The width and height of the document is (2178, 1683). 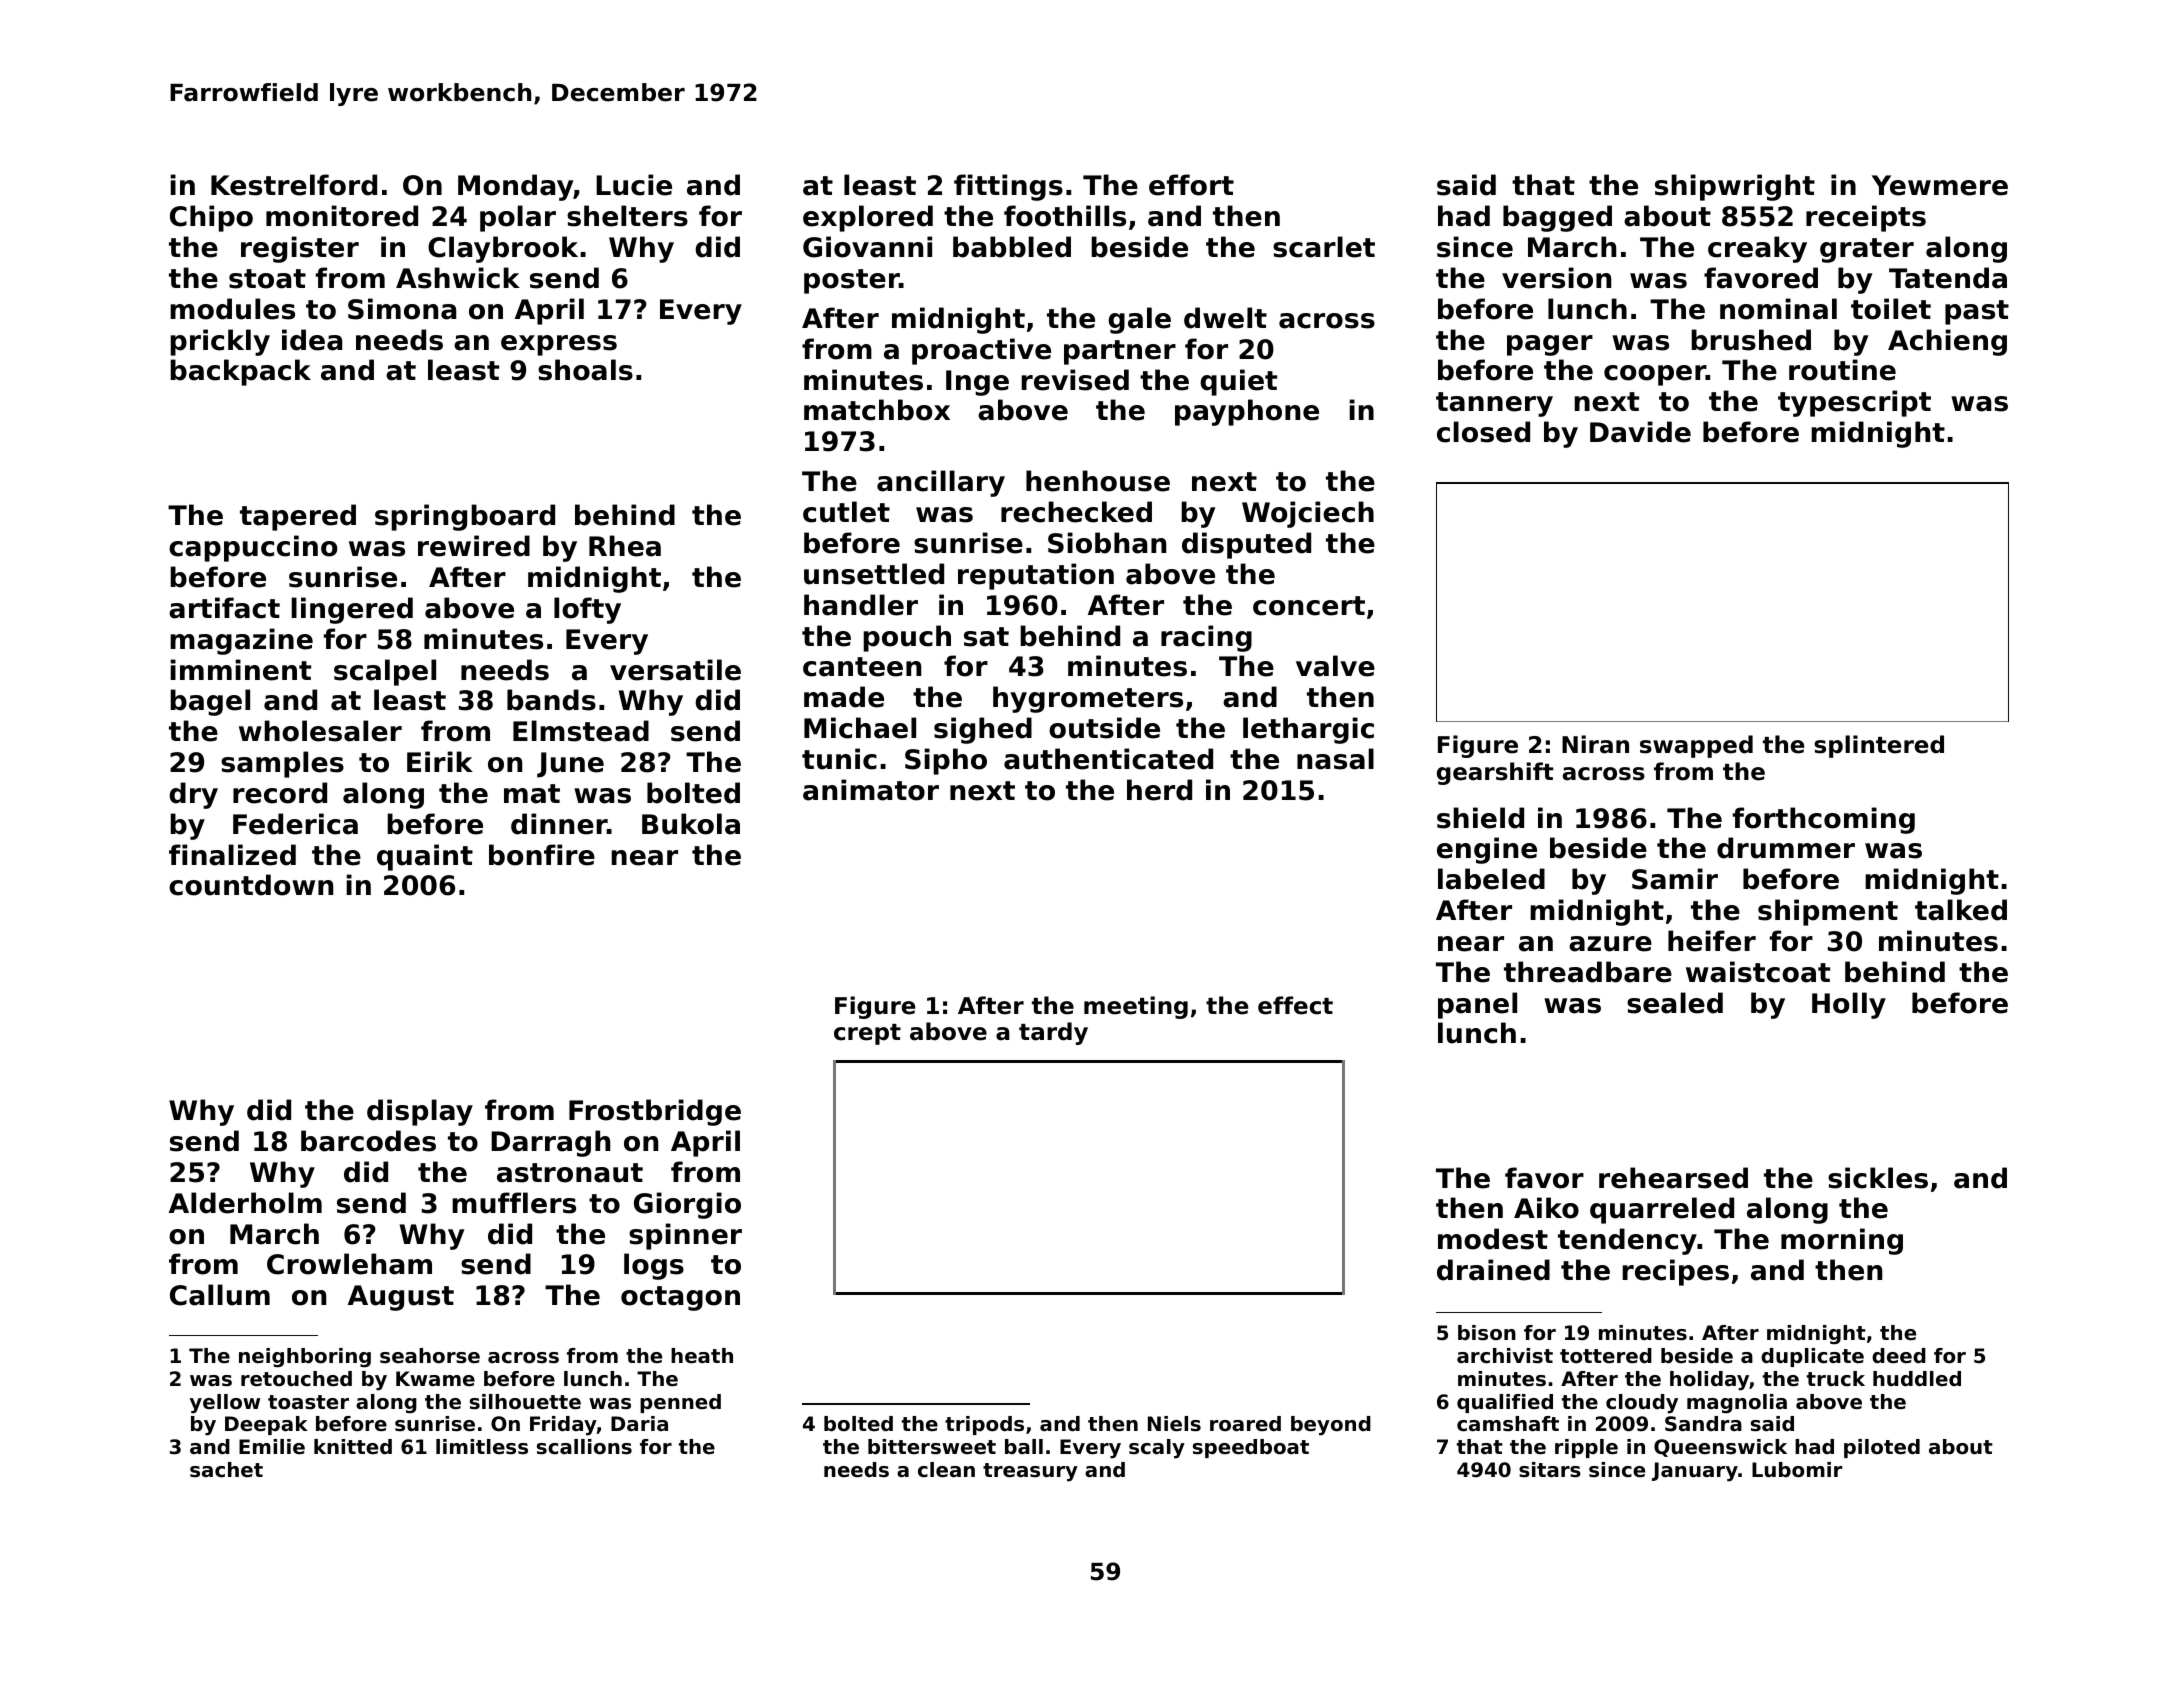 What do you see at coordinates (525, 1402) in the document?
I see `silhouette` at bounding box center [525, 1402].
